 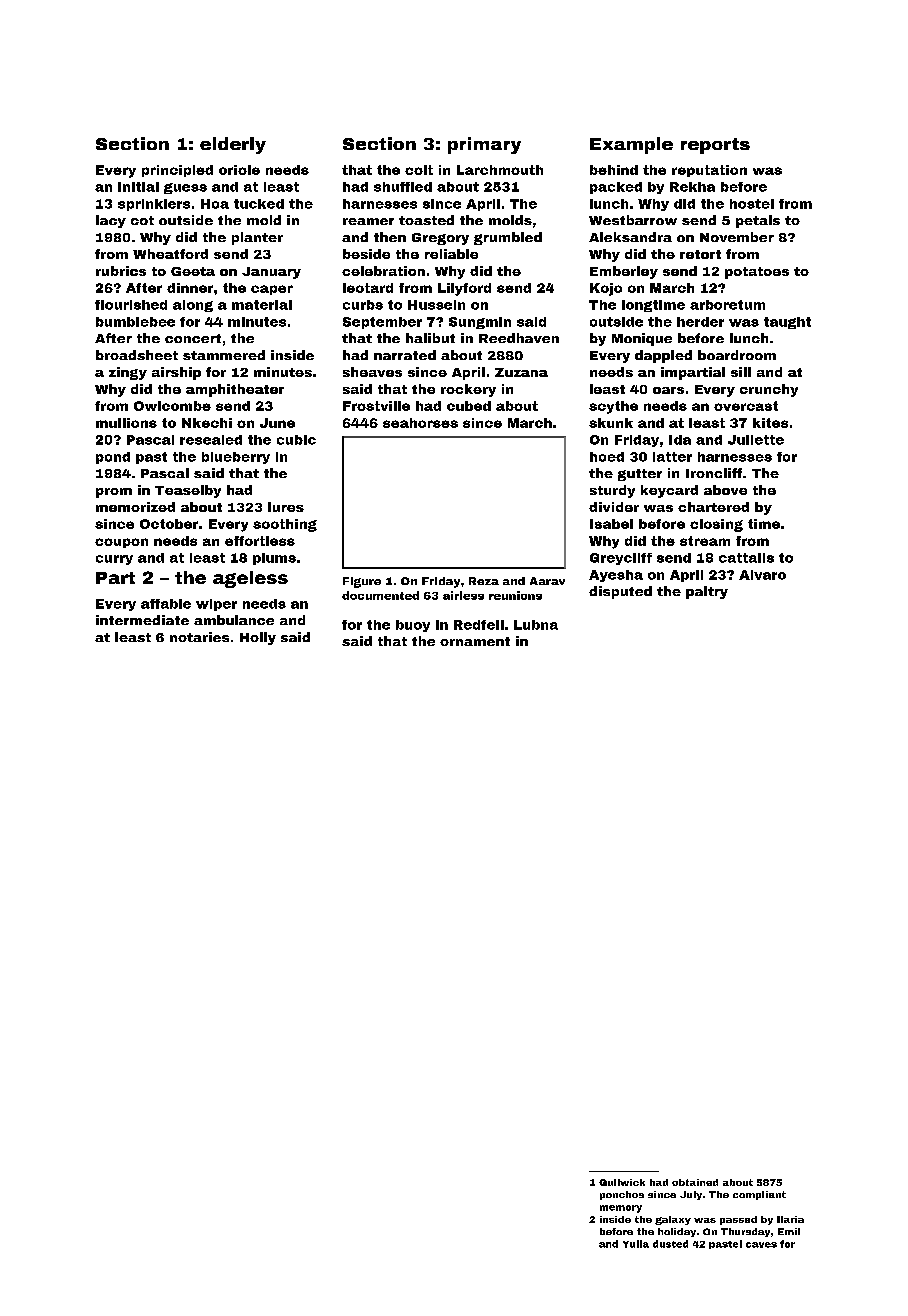 What do you see at coordinates (621, 1209) in the screenshot?
I see `memory` at bounding box center [621, 1209].
